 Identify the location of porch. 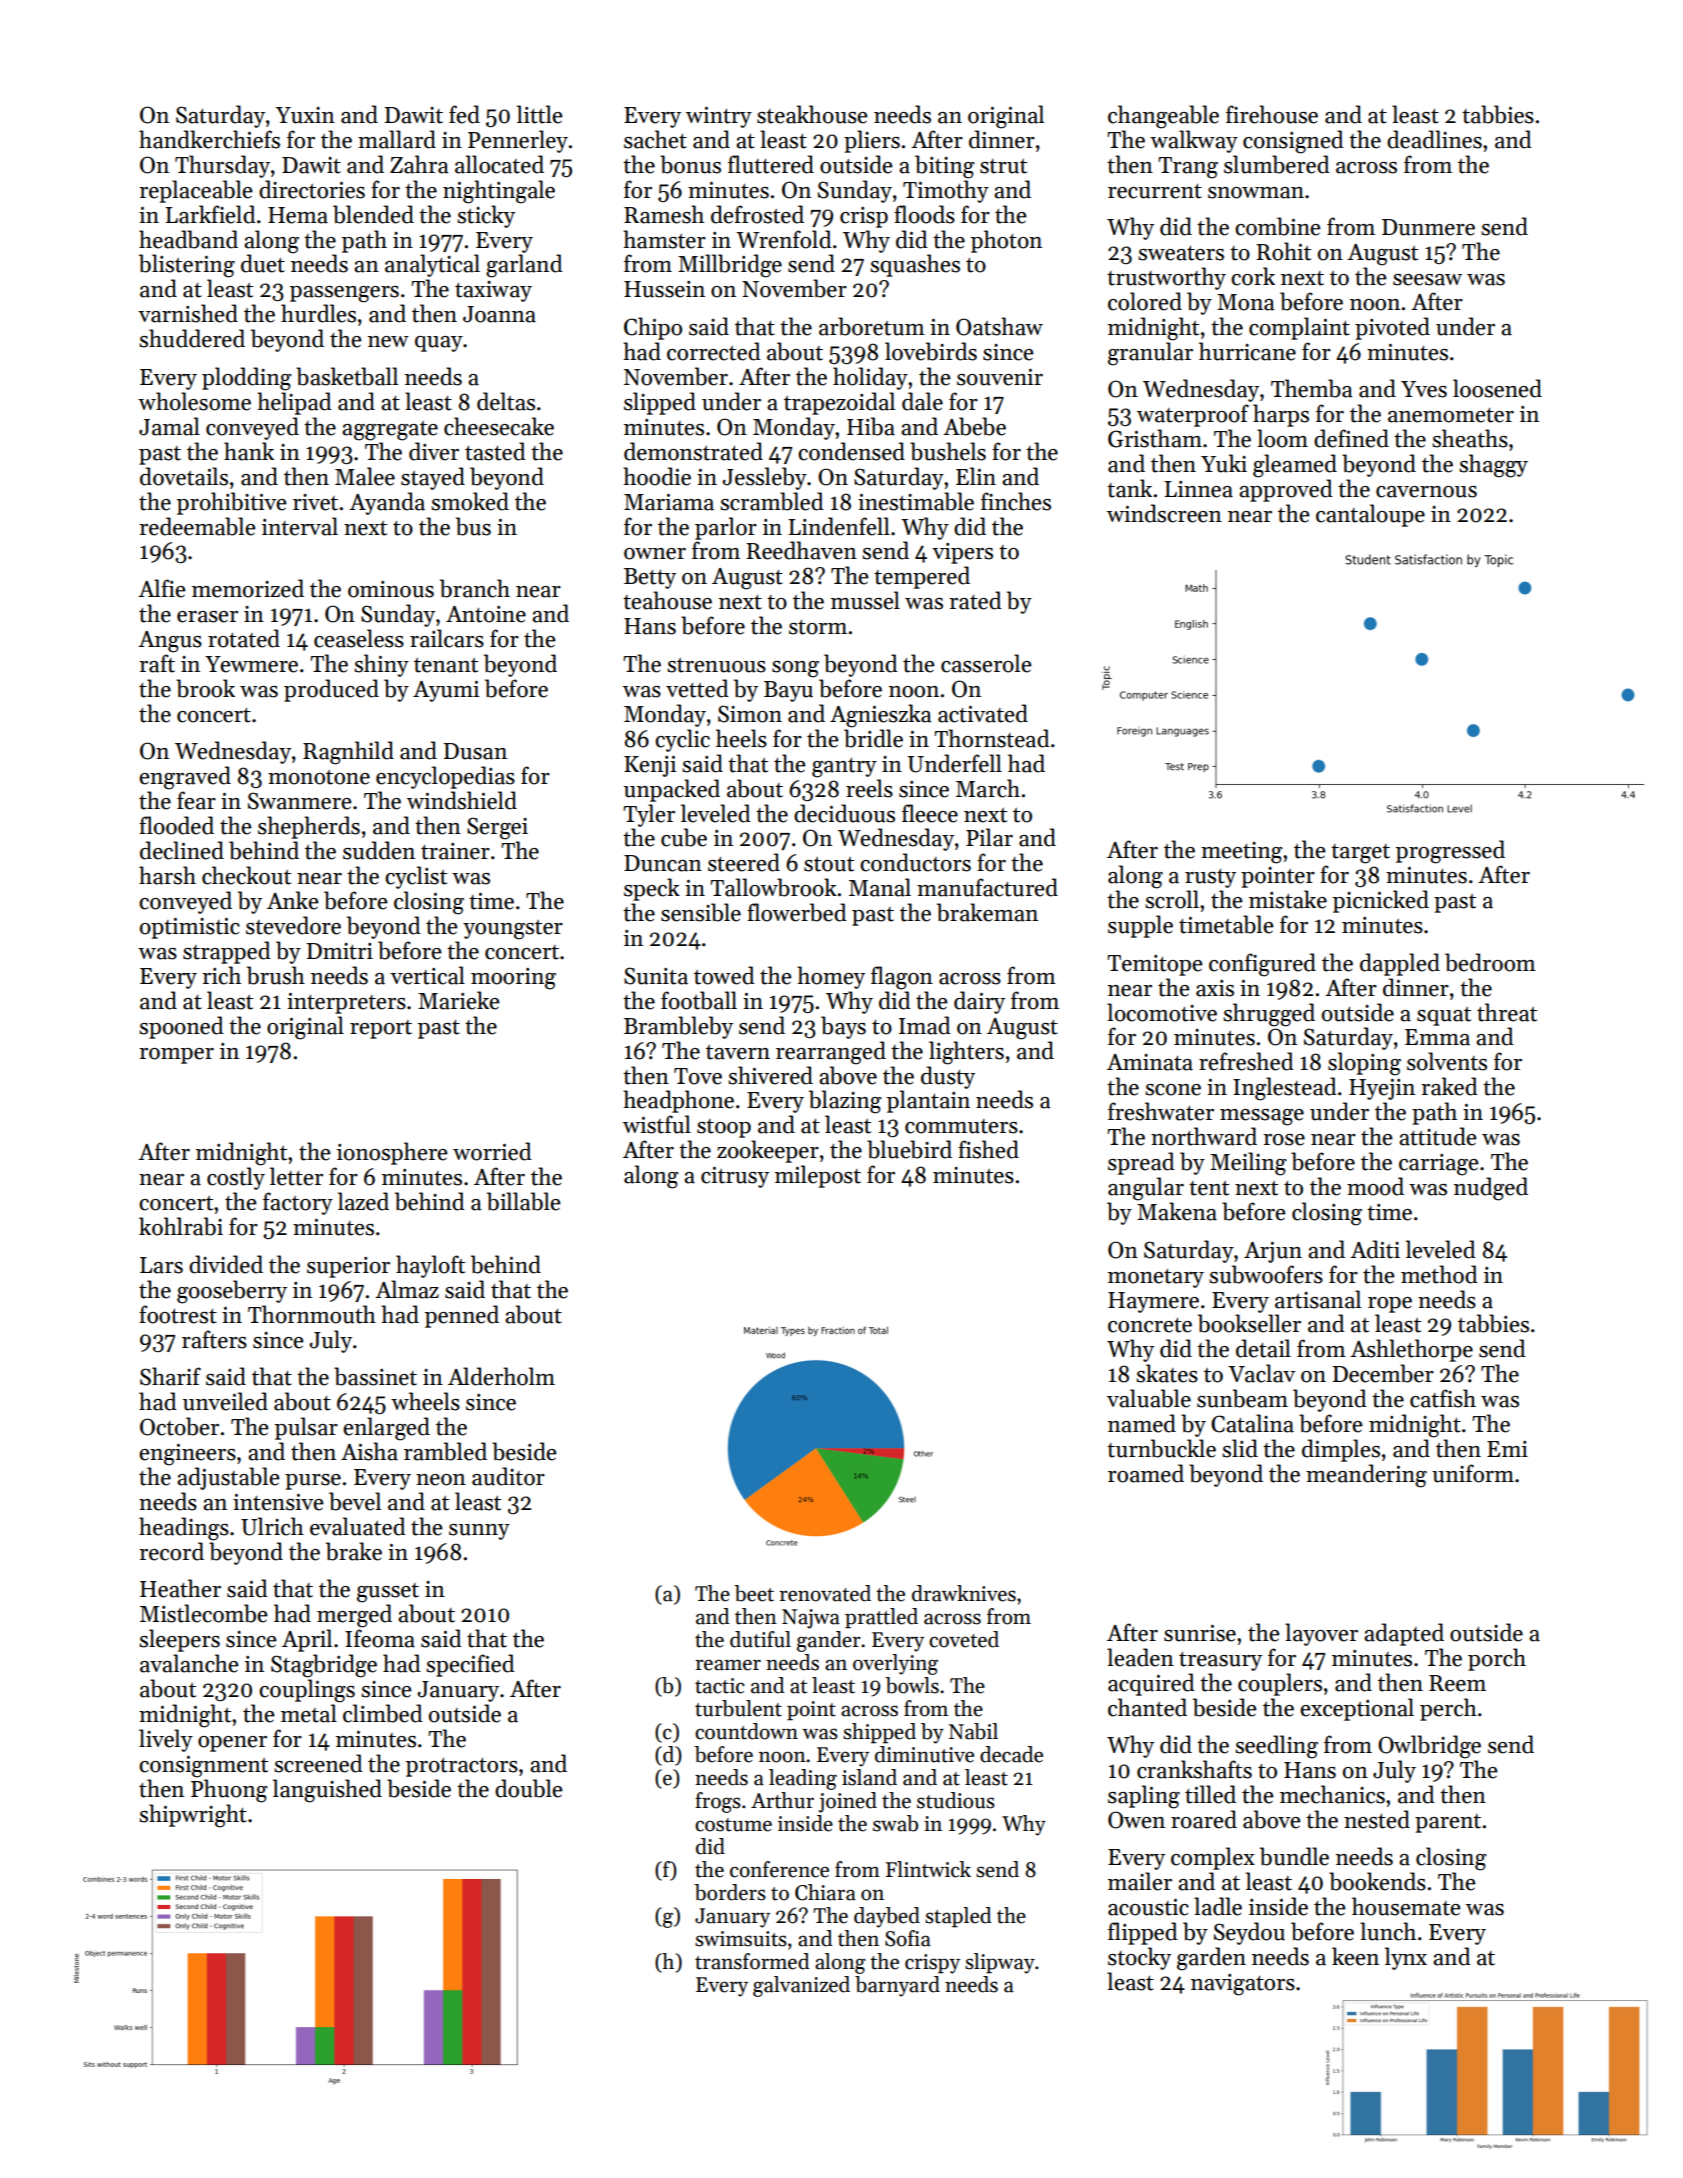
(1497, 1659).
